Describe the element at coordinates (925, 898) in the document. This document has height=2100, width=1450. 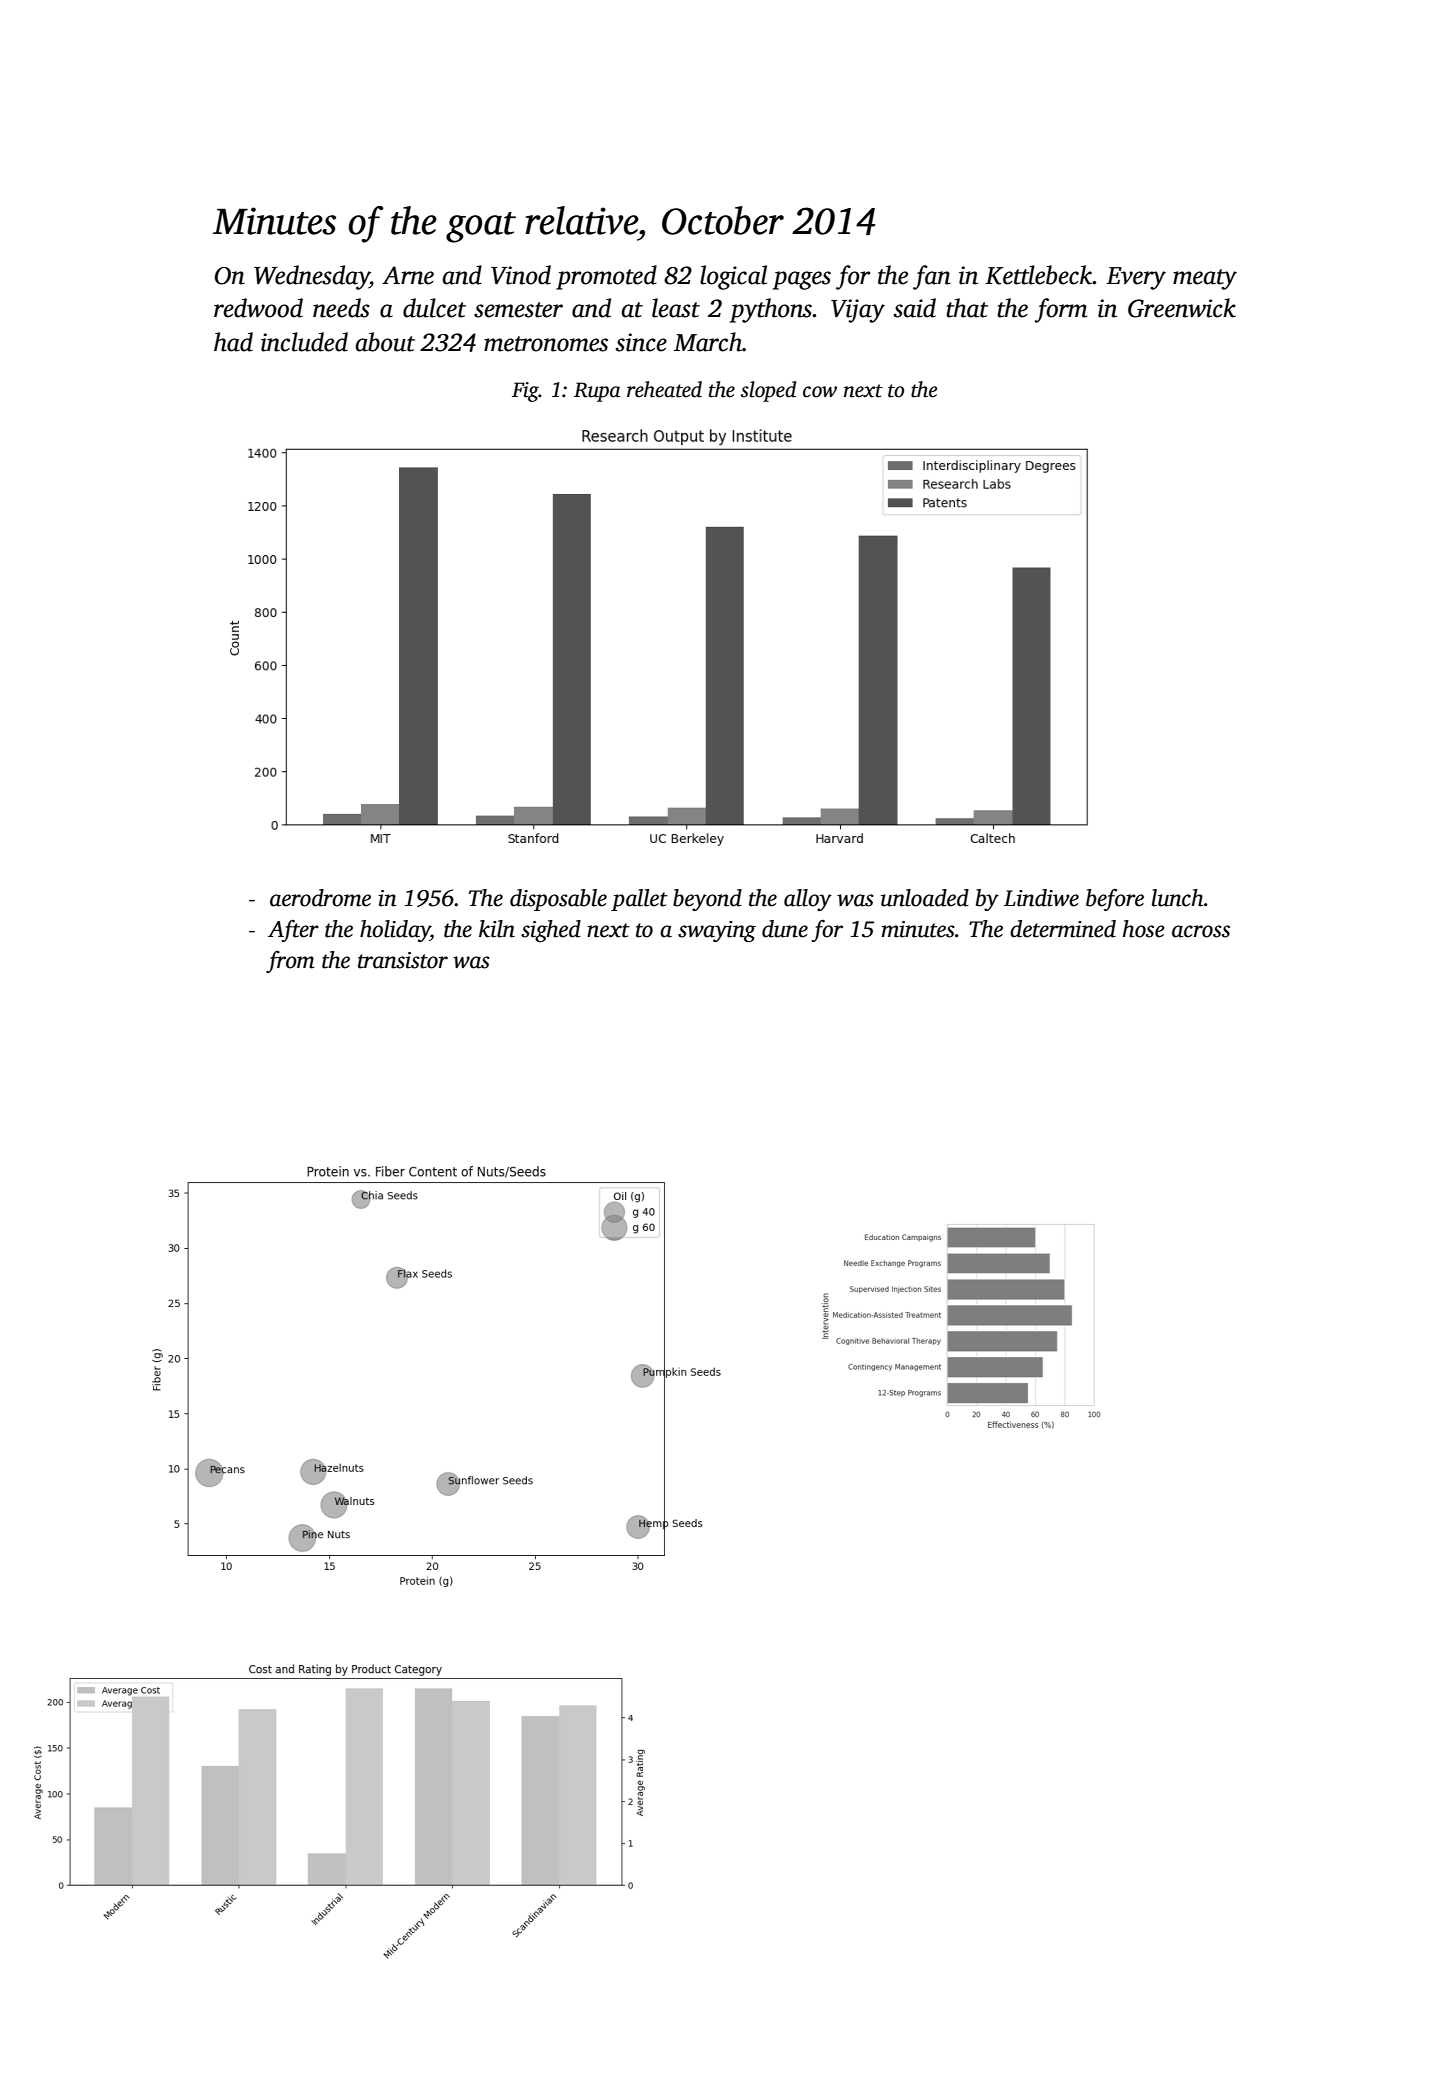
I see `unloaded` at that location.
